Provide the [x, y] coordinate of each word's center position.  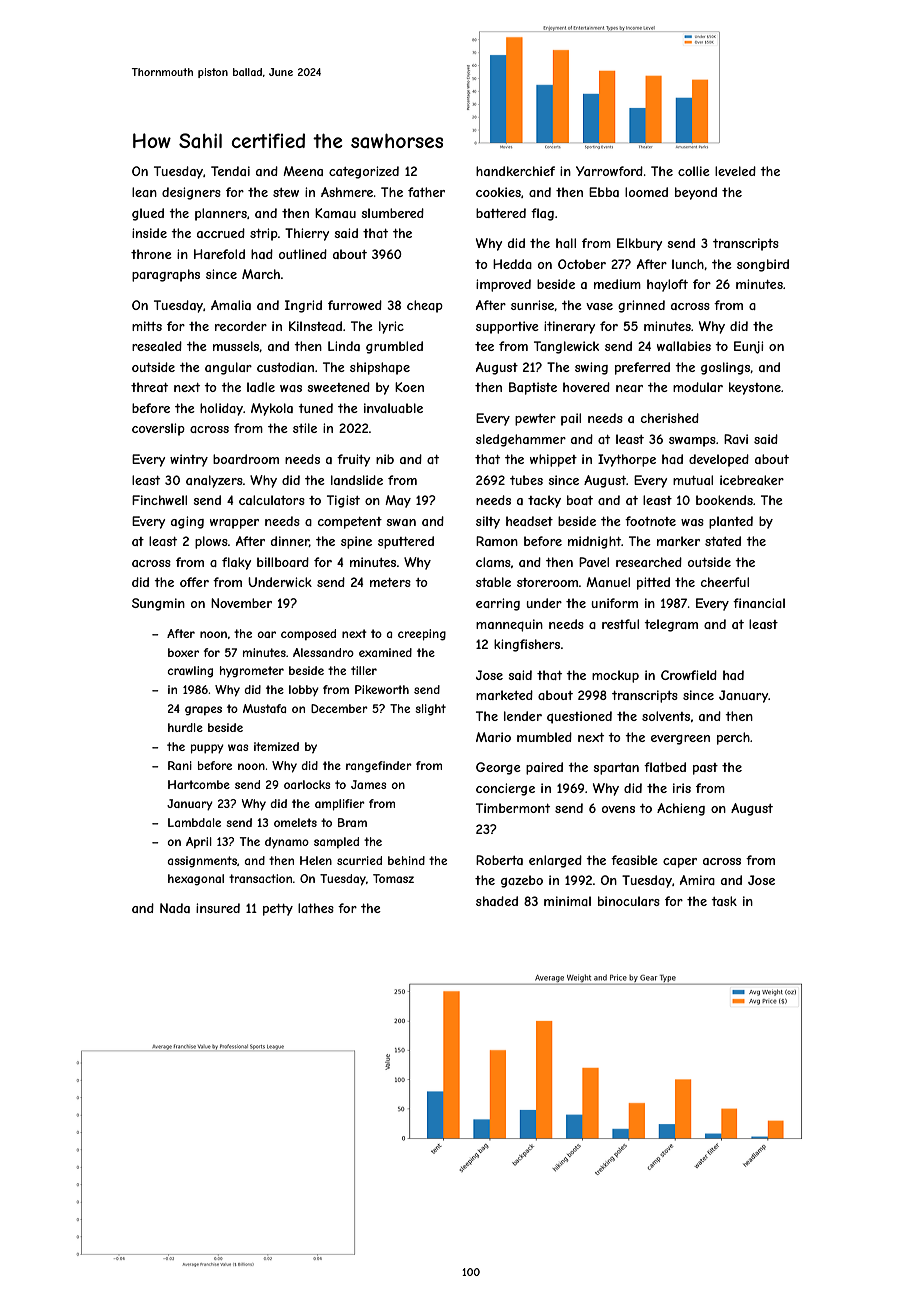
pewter [535, 420]
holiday [221, 409]
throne [151, 254]
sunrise [533, 305]
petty [278, 910]
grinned [641, 306]
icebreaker [752, 480]
